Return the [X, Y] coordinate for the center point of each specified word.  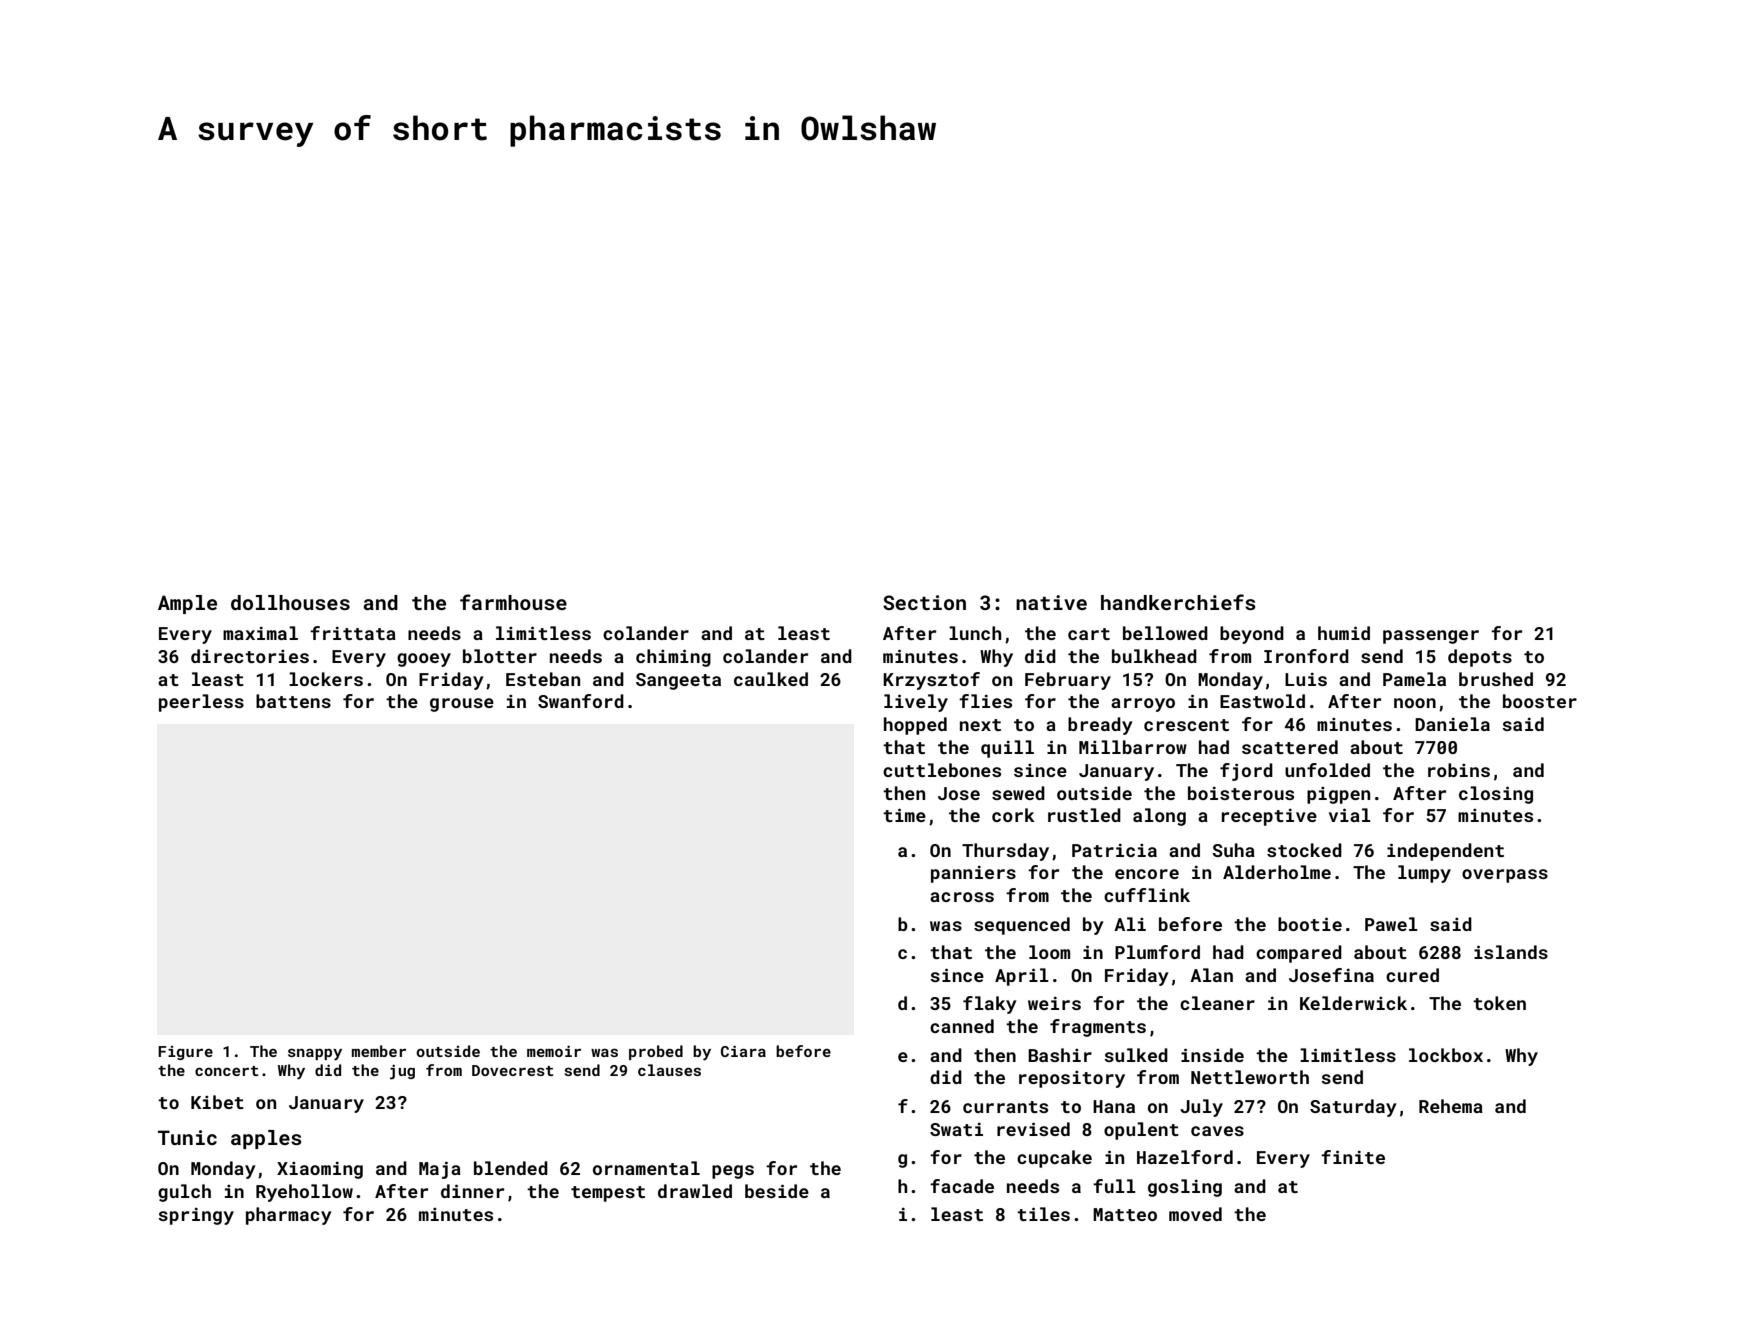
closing [1496, 795]
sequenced [1022, 926]
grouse [462, 705]
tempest [608, 1194]
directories [250, 656]
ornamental [646, 1168]
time [904, 815]
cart [1089, 634]
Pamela [1414, 679]
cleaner [1217, 1003]
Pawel [1391, 924]
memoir [554, 1051]
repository [1072, 1079]
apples [266, 1139]
